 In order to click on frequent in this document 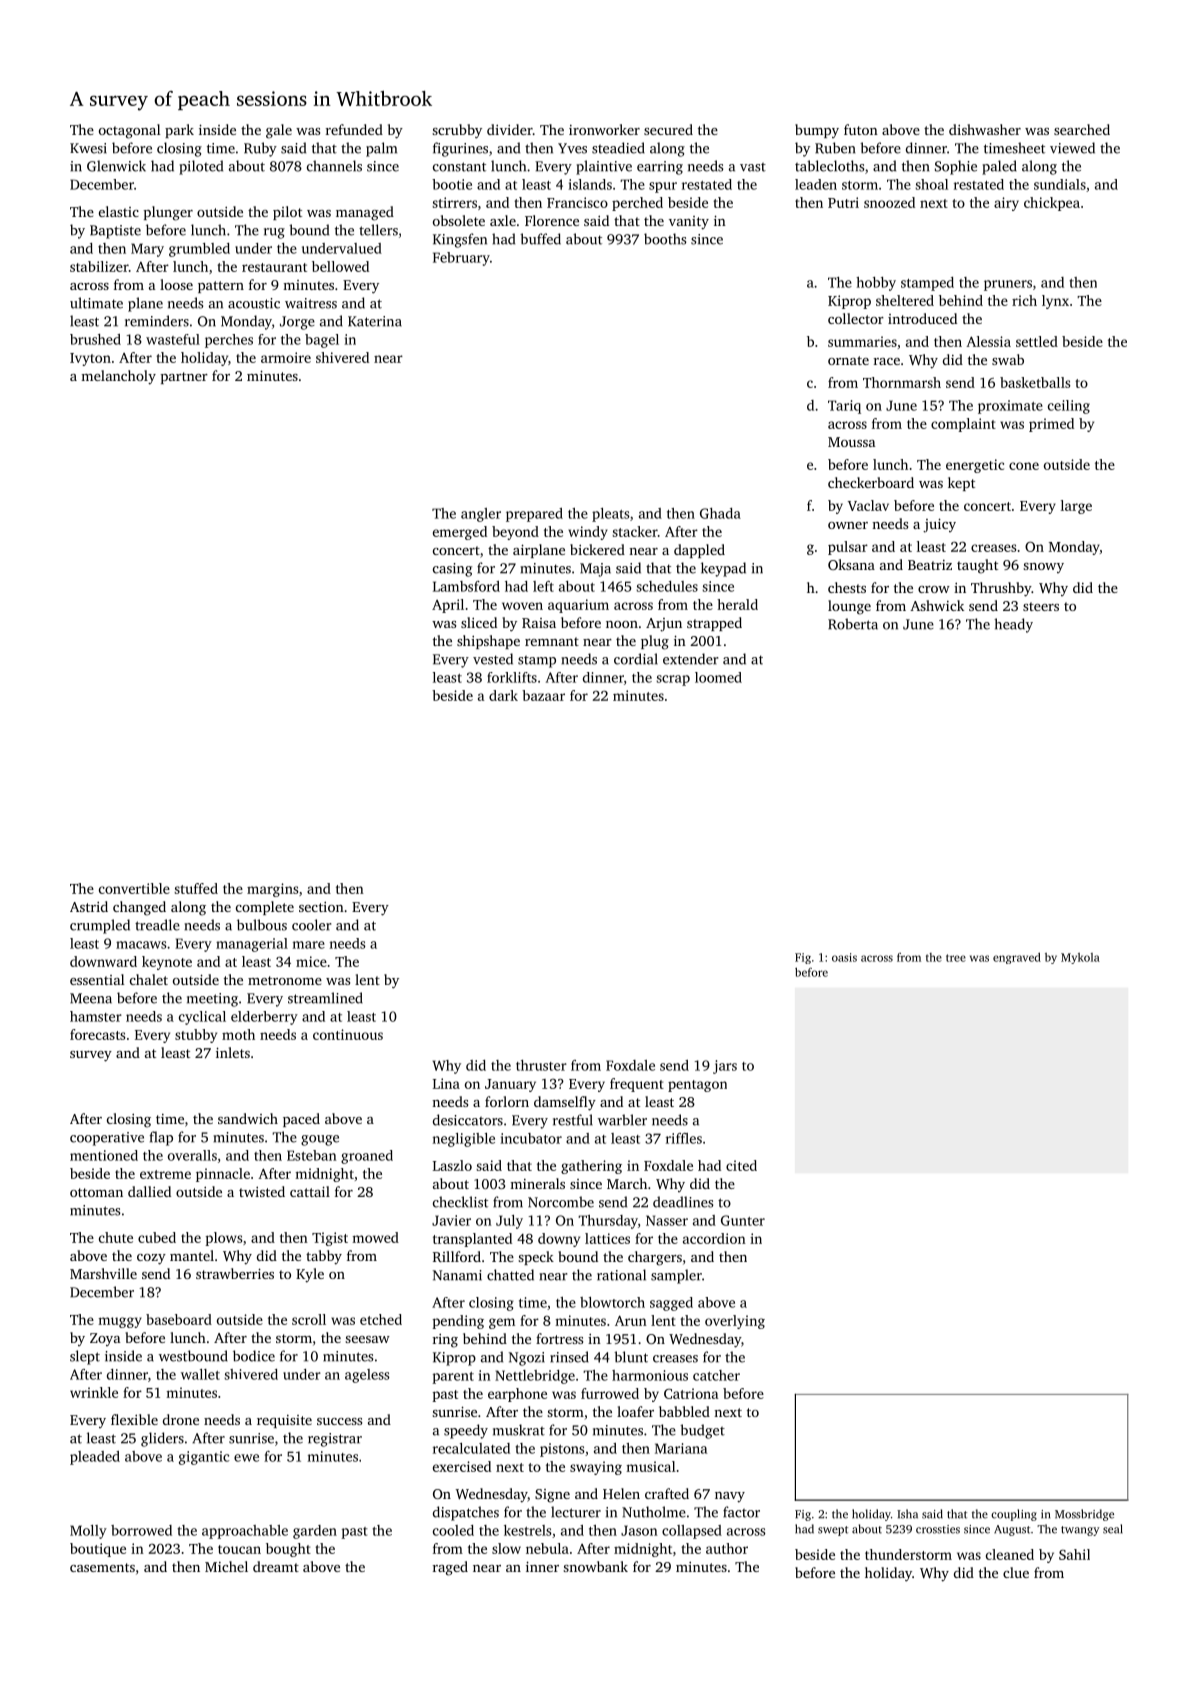, I will do `click(637, 1085)`.
